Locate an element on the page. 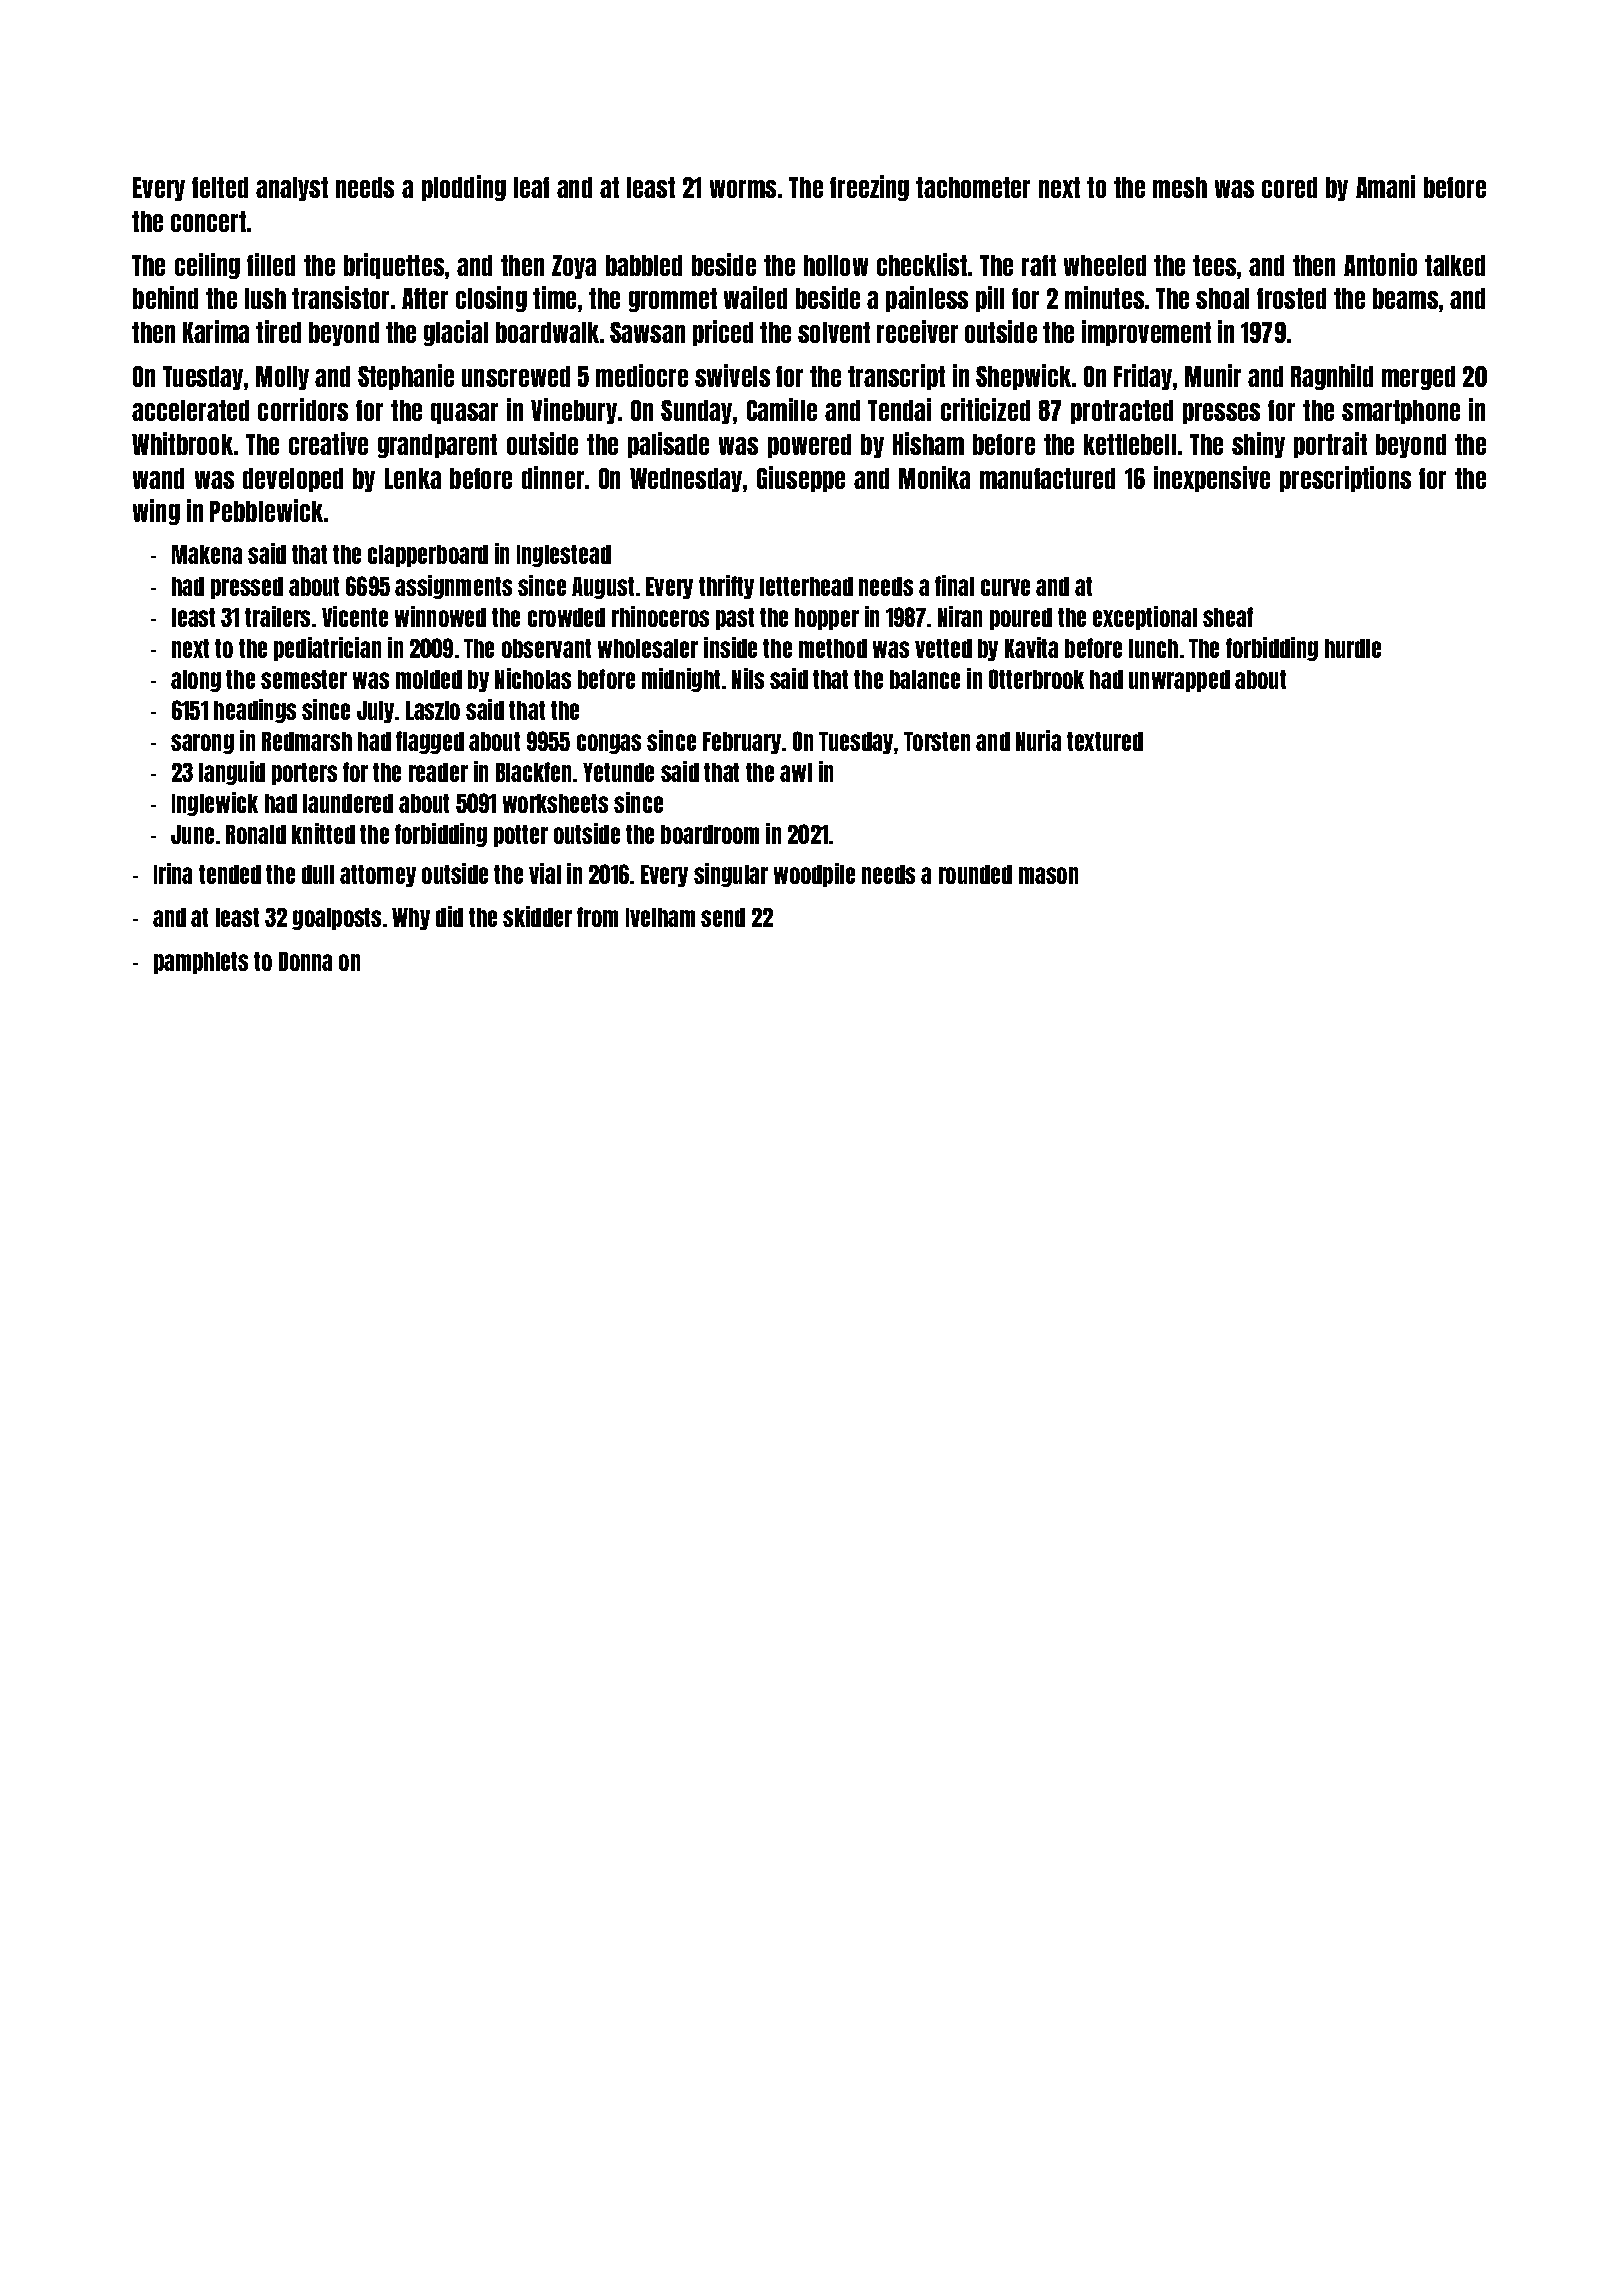 This document has width=1620, height=2292. along is located at coordinates (196, 681).
